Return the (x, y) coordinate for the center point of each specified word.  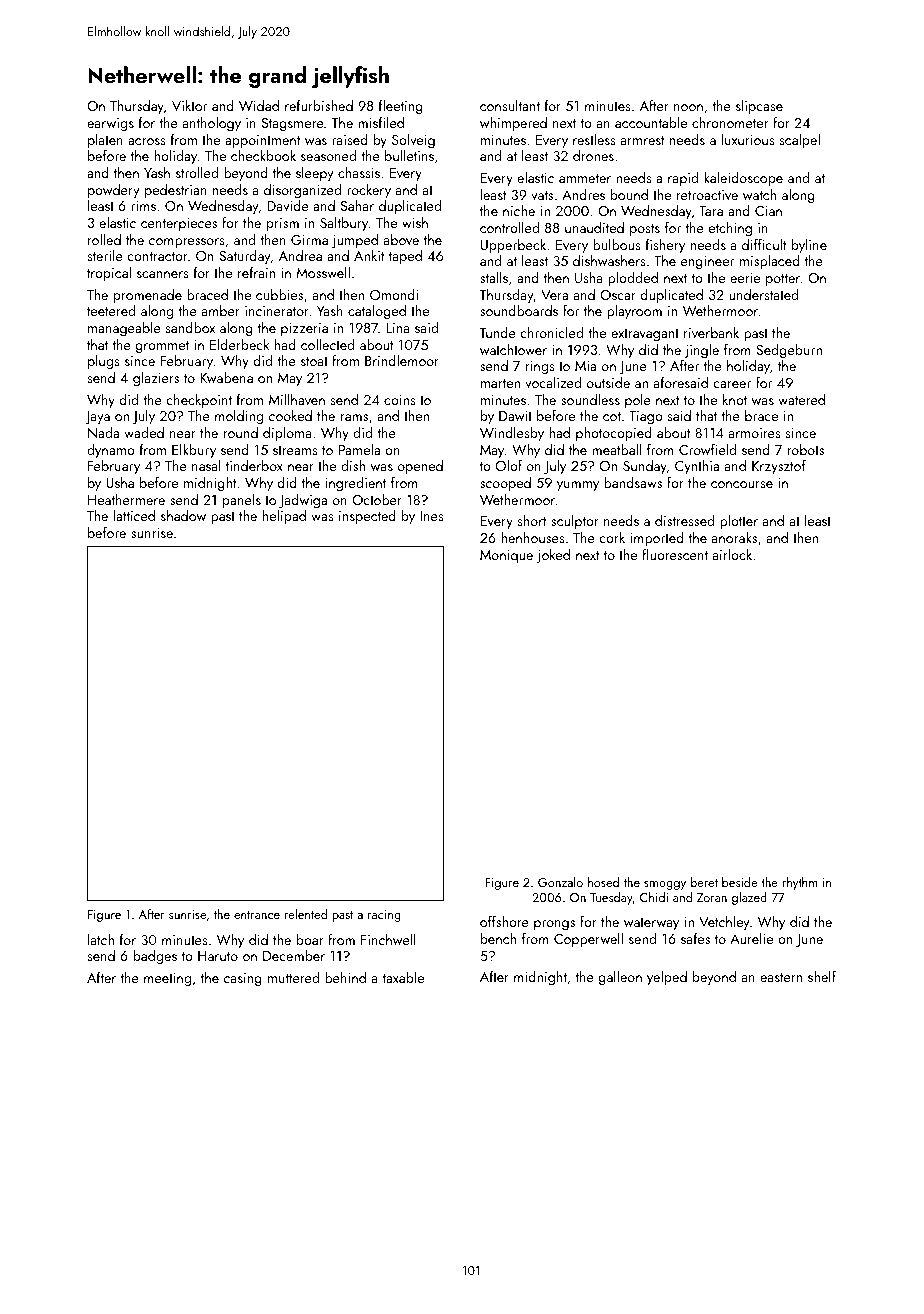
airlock (732, 554)
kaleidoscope (743, 179)
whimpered (513, 124)
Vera (554, 295)
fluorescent (675, 554)
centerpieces (179, 224)
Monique (506, 556)
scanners (163, 274)
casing (243, 980)
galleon (620, 978)
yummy (578, 486)
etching (730, 229)
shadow (183, 515)
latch (101, 939)
